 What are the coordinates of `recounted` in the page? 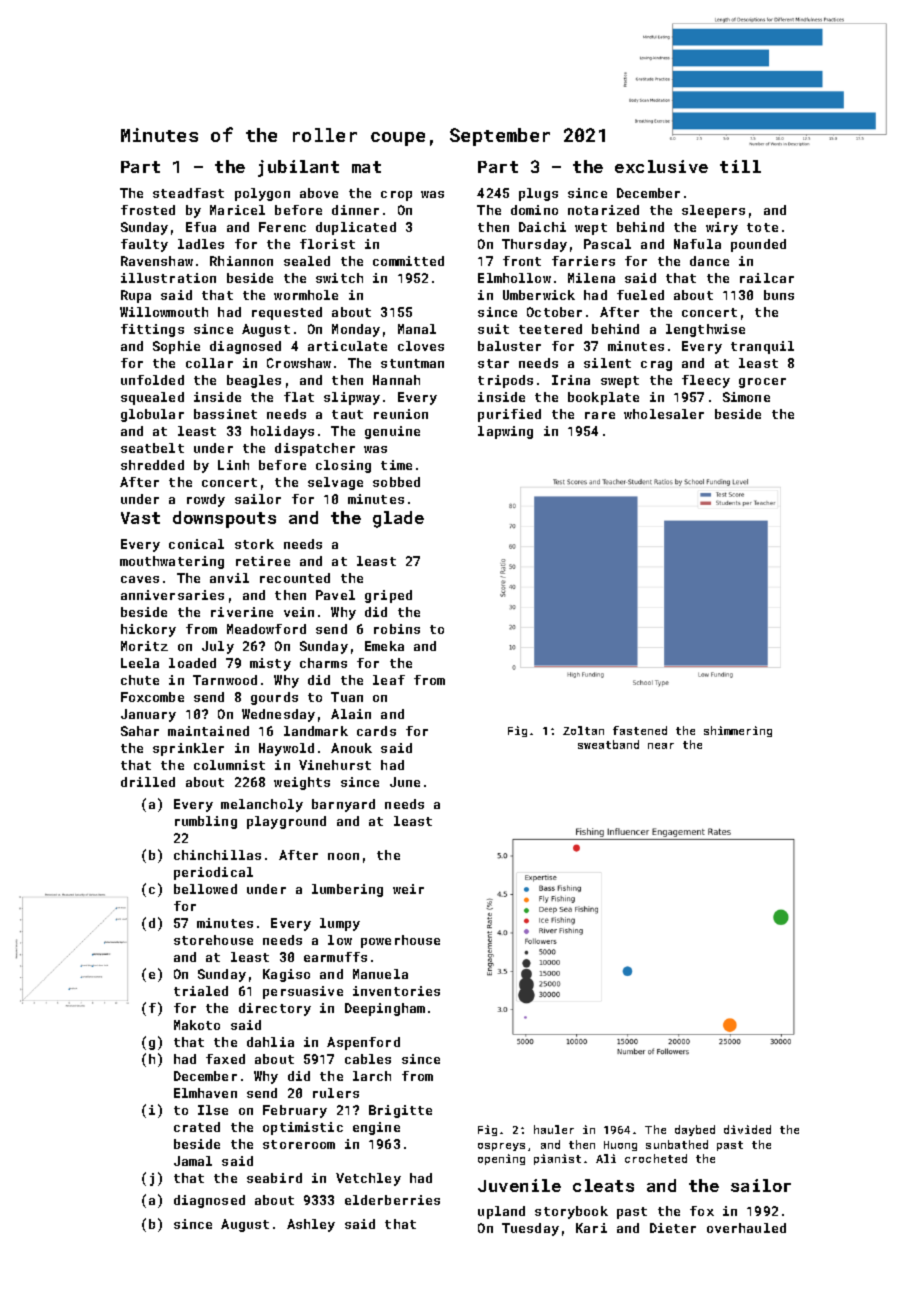 It's located at (295, 578).
